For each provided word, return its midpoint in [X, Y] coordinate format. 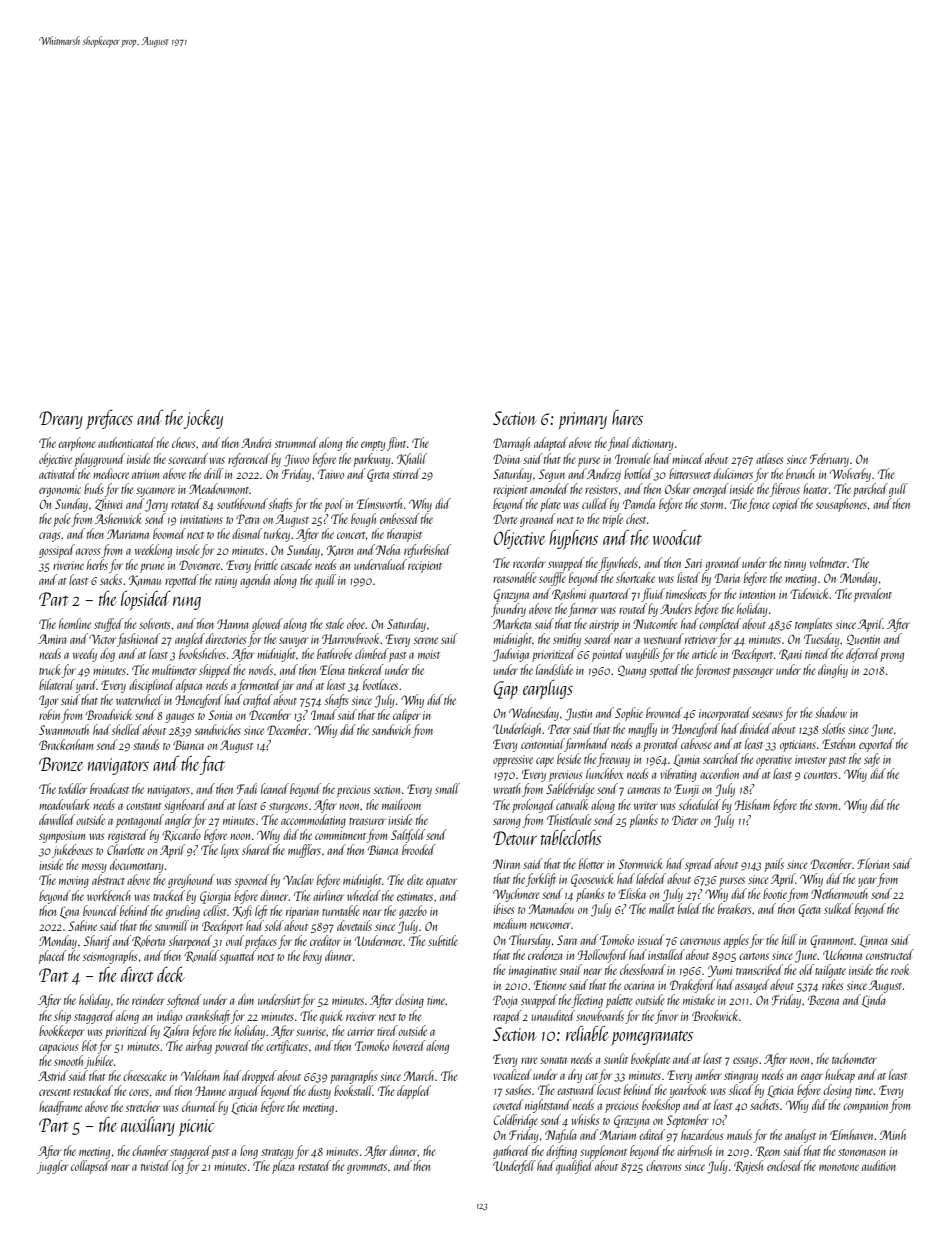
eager [812, 1078]
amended [549, 488]
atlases [769, 458]
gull [898, 490]
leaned [275, 788]
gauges [180, 718]
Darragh [511, 444]
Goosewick [592, 880]
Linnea [874, 941]
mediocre [111, 473]
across [88, 551]
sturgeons [288, 808]
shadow [831, 712]
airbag [199, 1047]
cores [139, 1092]
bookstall [353, 1090]
